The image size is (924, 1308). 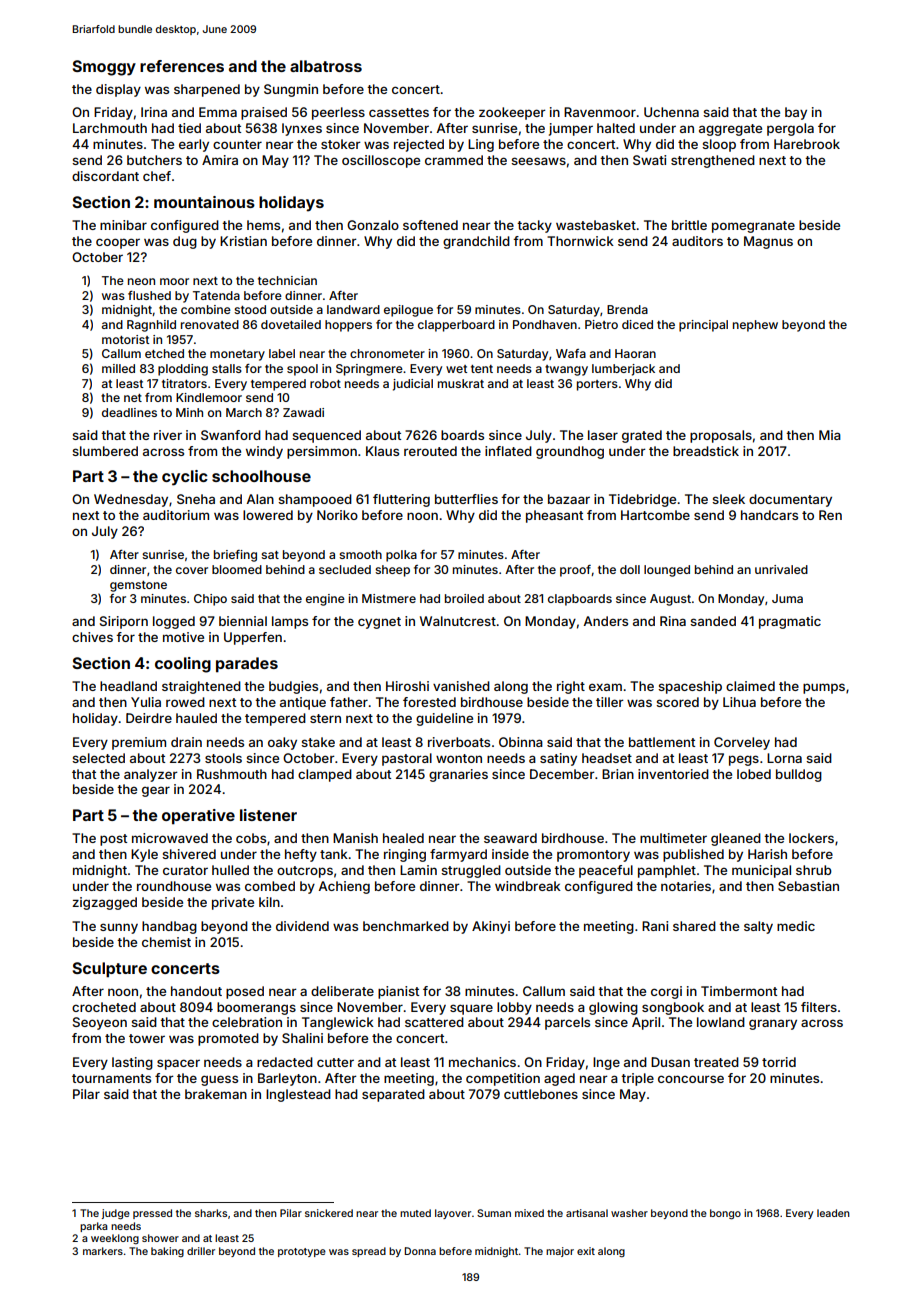 I want to click on treated, so click(x=716, y=1062).
